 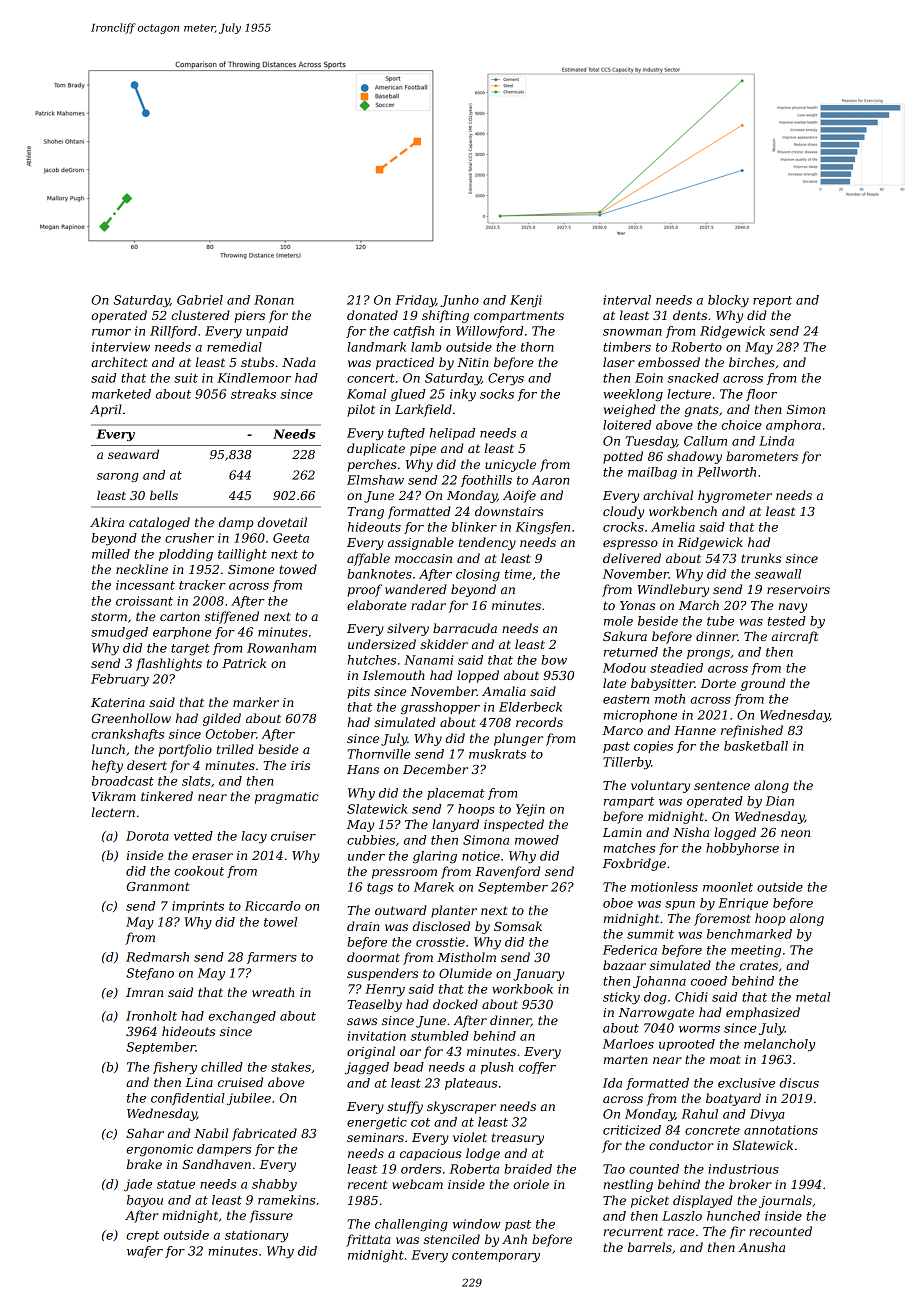 I want to click on docked, so click(x=455, y=1004).
